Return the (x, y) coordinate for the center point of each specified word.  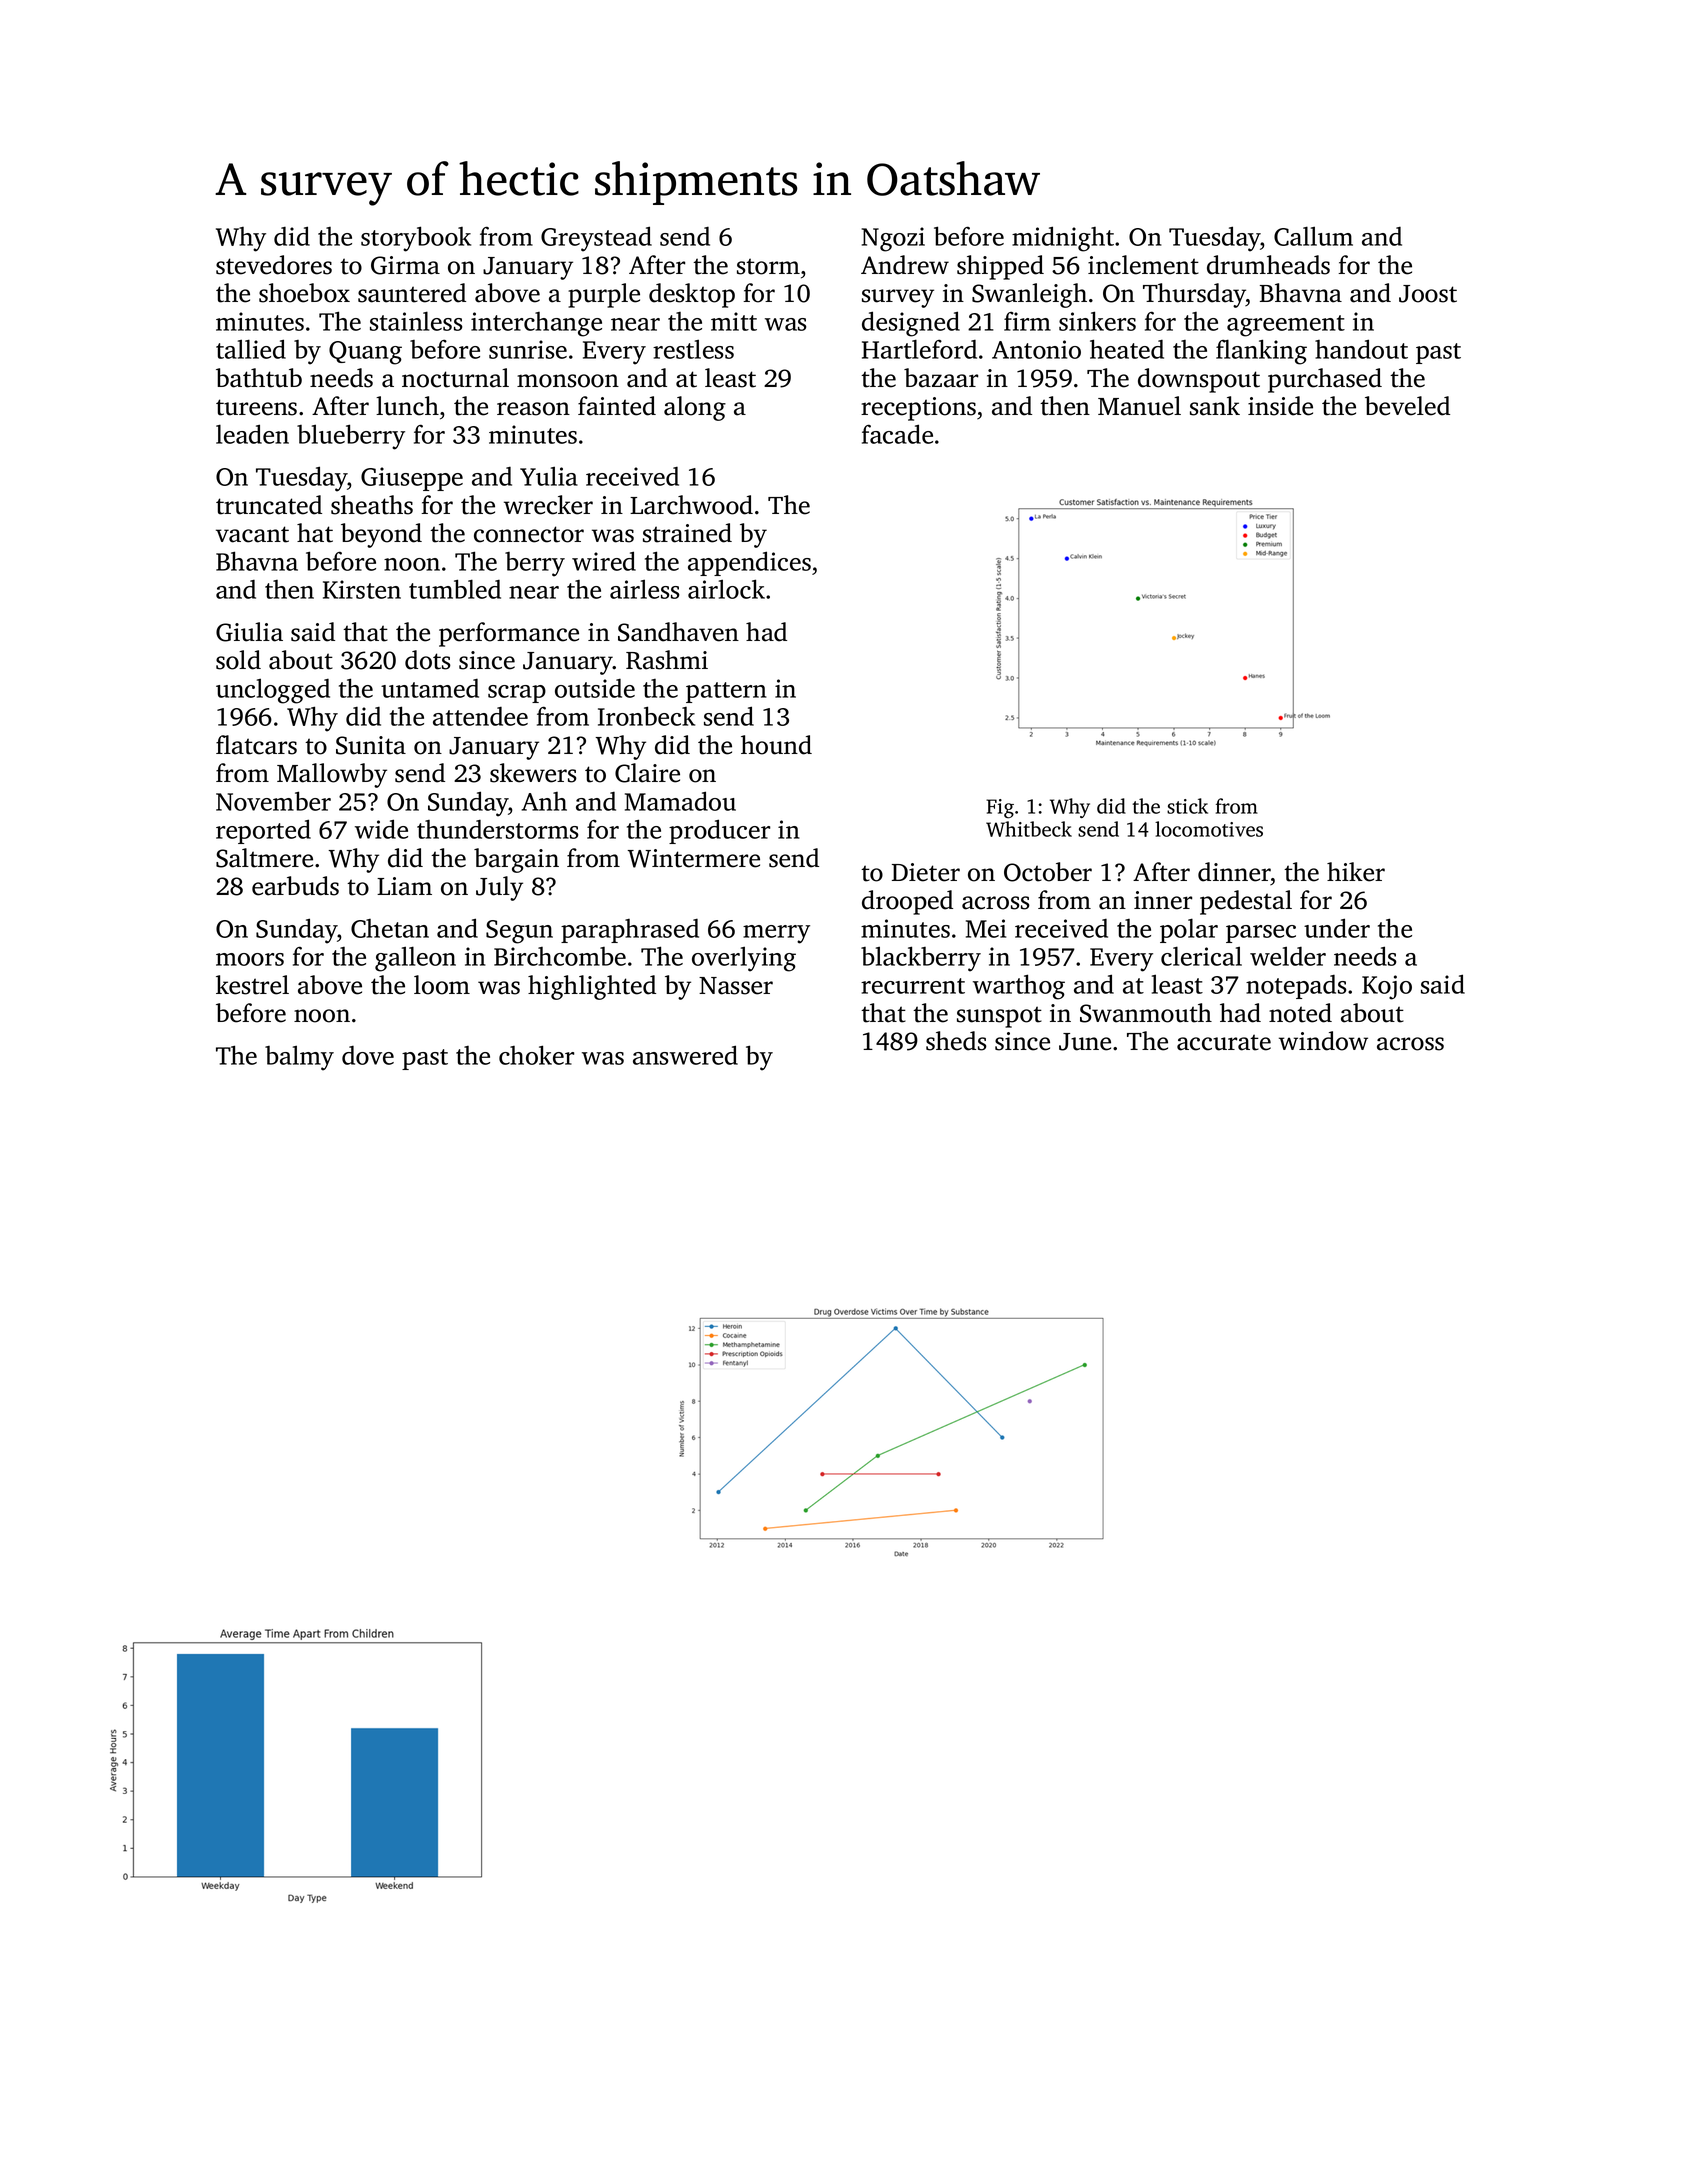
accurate (1224, 1042)
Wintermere (693, 858)
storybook (416, 239)
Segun (519, 932)
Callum (1313, 236)
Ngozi (893, 239)
